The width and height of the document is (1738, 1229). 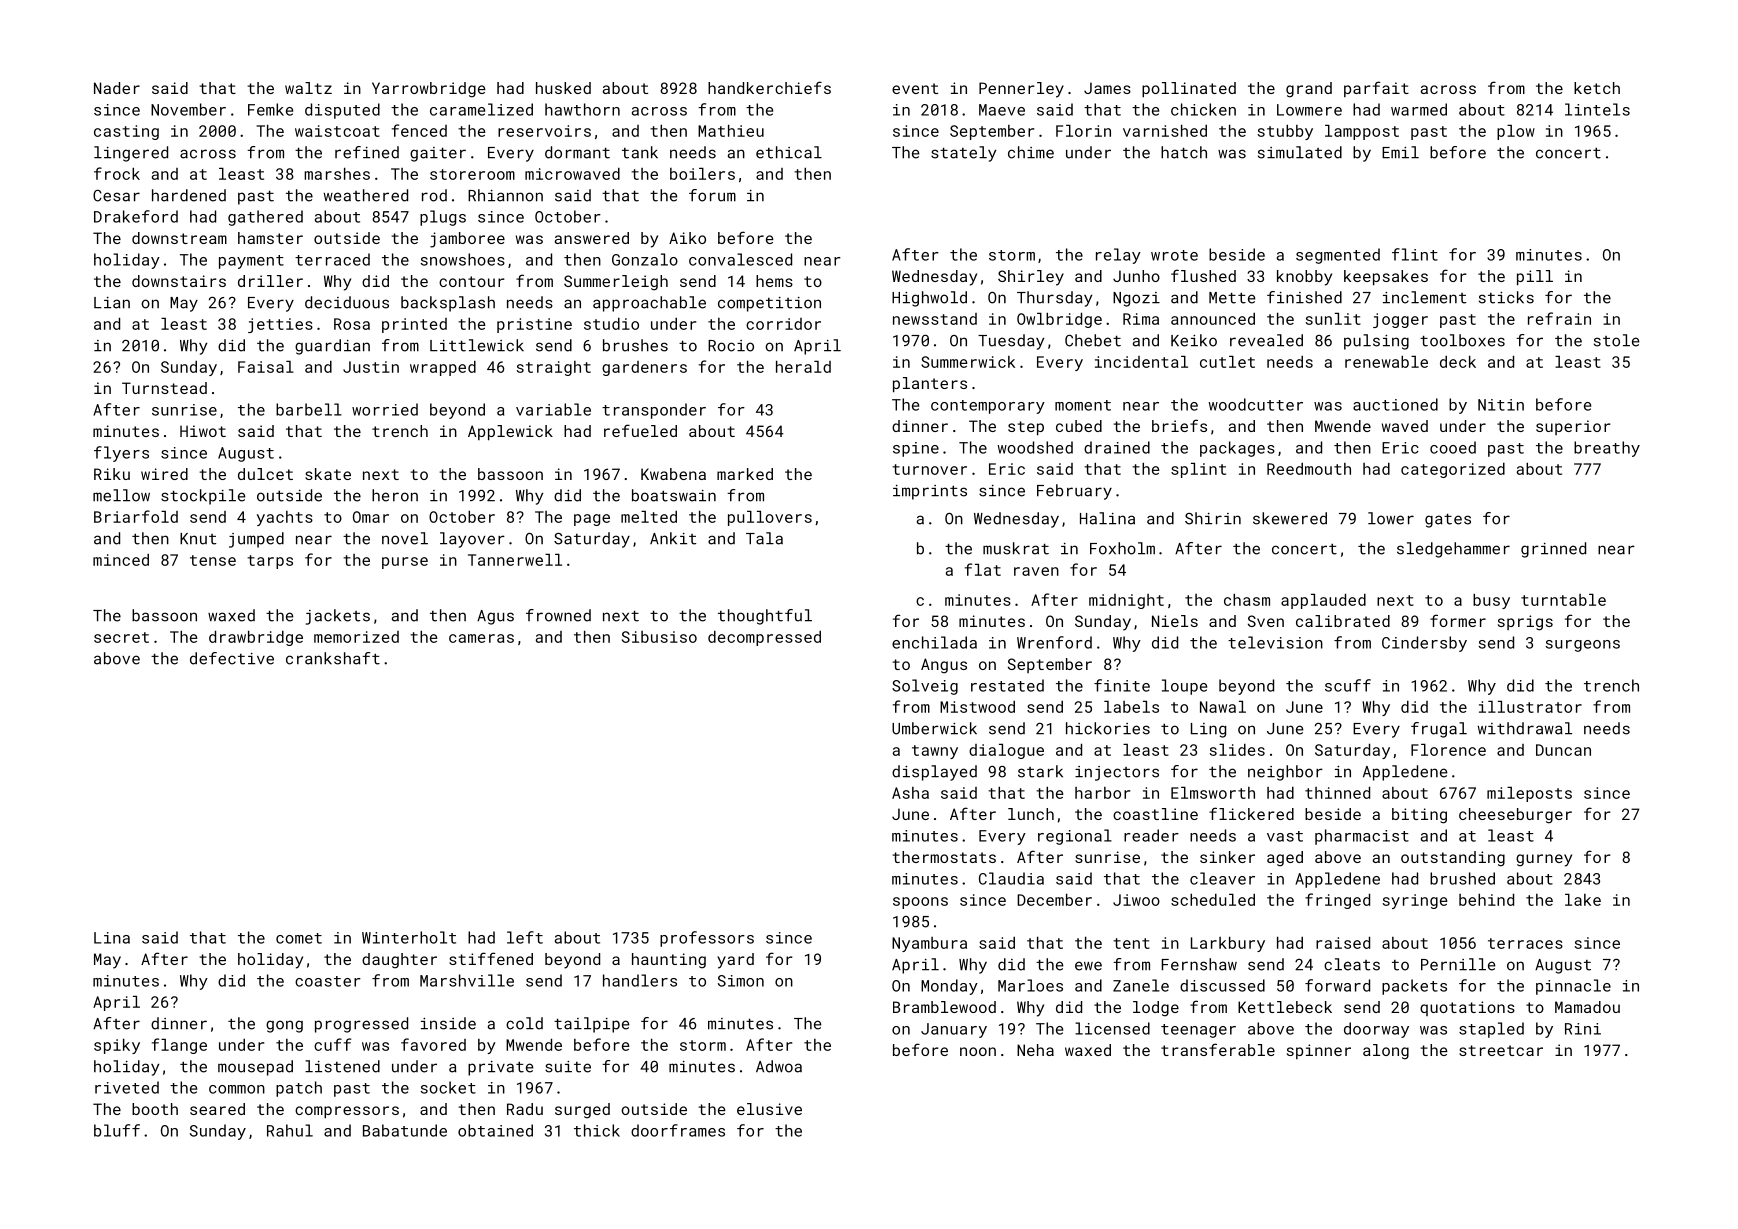 I want to click on forward, so click(x=1337, y=985).
